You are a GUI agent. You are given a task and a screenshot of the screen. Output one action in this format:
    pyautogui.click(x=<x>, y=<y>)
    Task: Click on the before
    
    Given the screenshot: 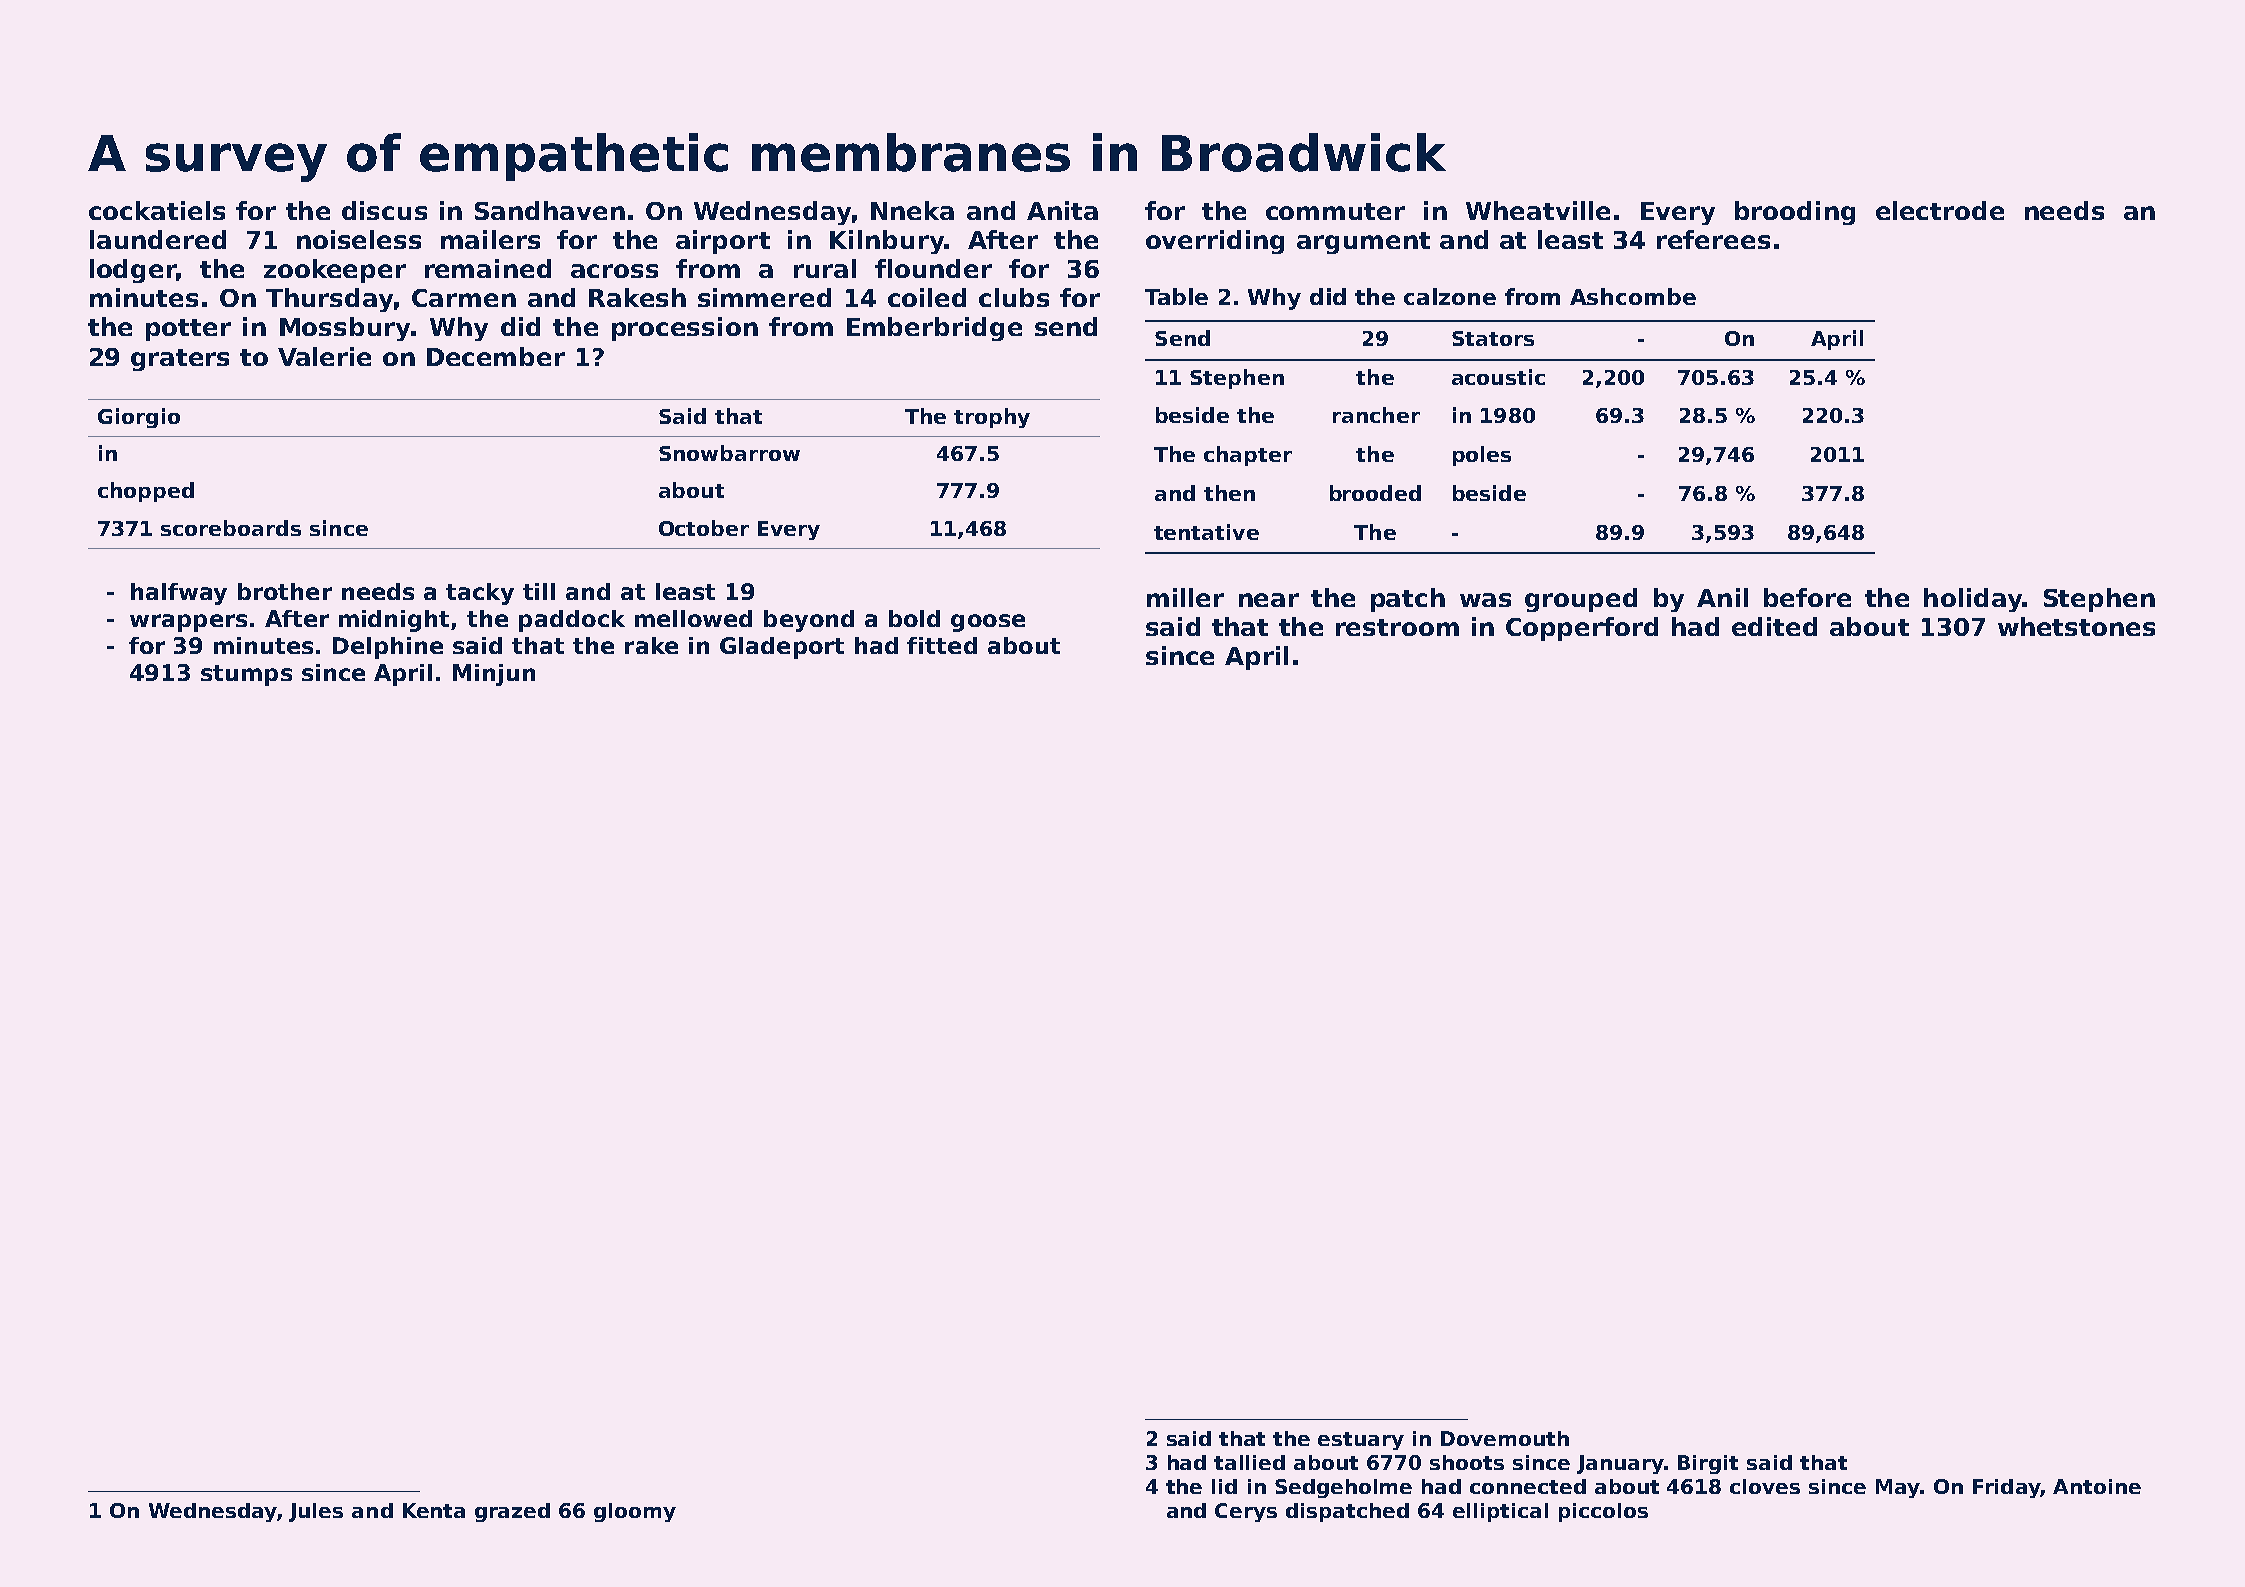 What is the action you would take?
    pyautogui.click(x=1807, y=597)
